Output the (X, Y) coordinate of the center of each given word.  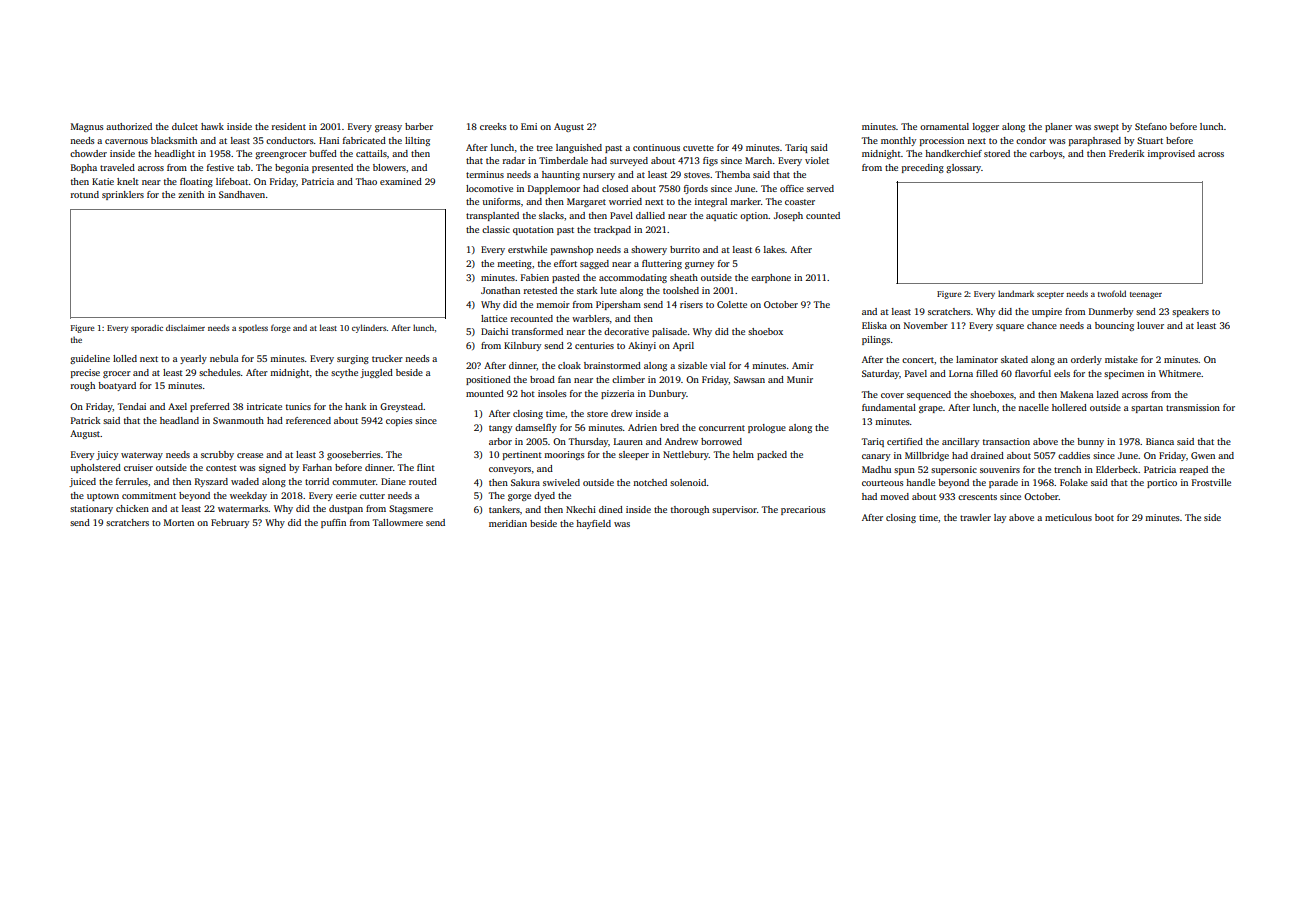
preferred (210, 407)
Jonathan (500, 290)
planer (1058, 127)
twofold (1112, 293)
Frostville (1211, 482)
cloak (569, 365)
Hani (329, 140)
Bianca (1160, 441)
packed (772, 455)
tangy (500, 429)
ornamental (944, 126)
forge (280, 328)
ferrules (132, 481)
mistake (1121, 359)
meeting (514, 264)
